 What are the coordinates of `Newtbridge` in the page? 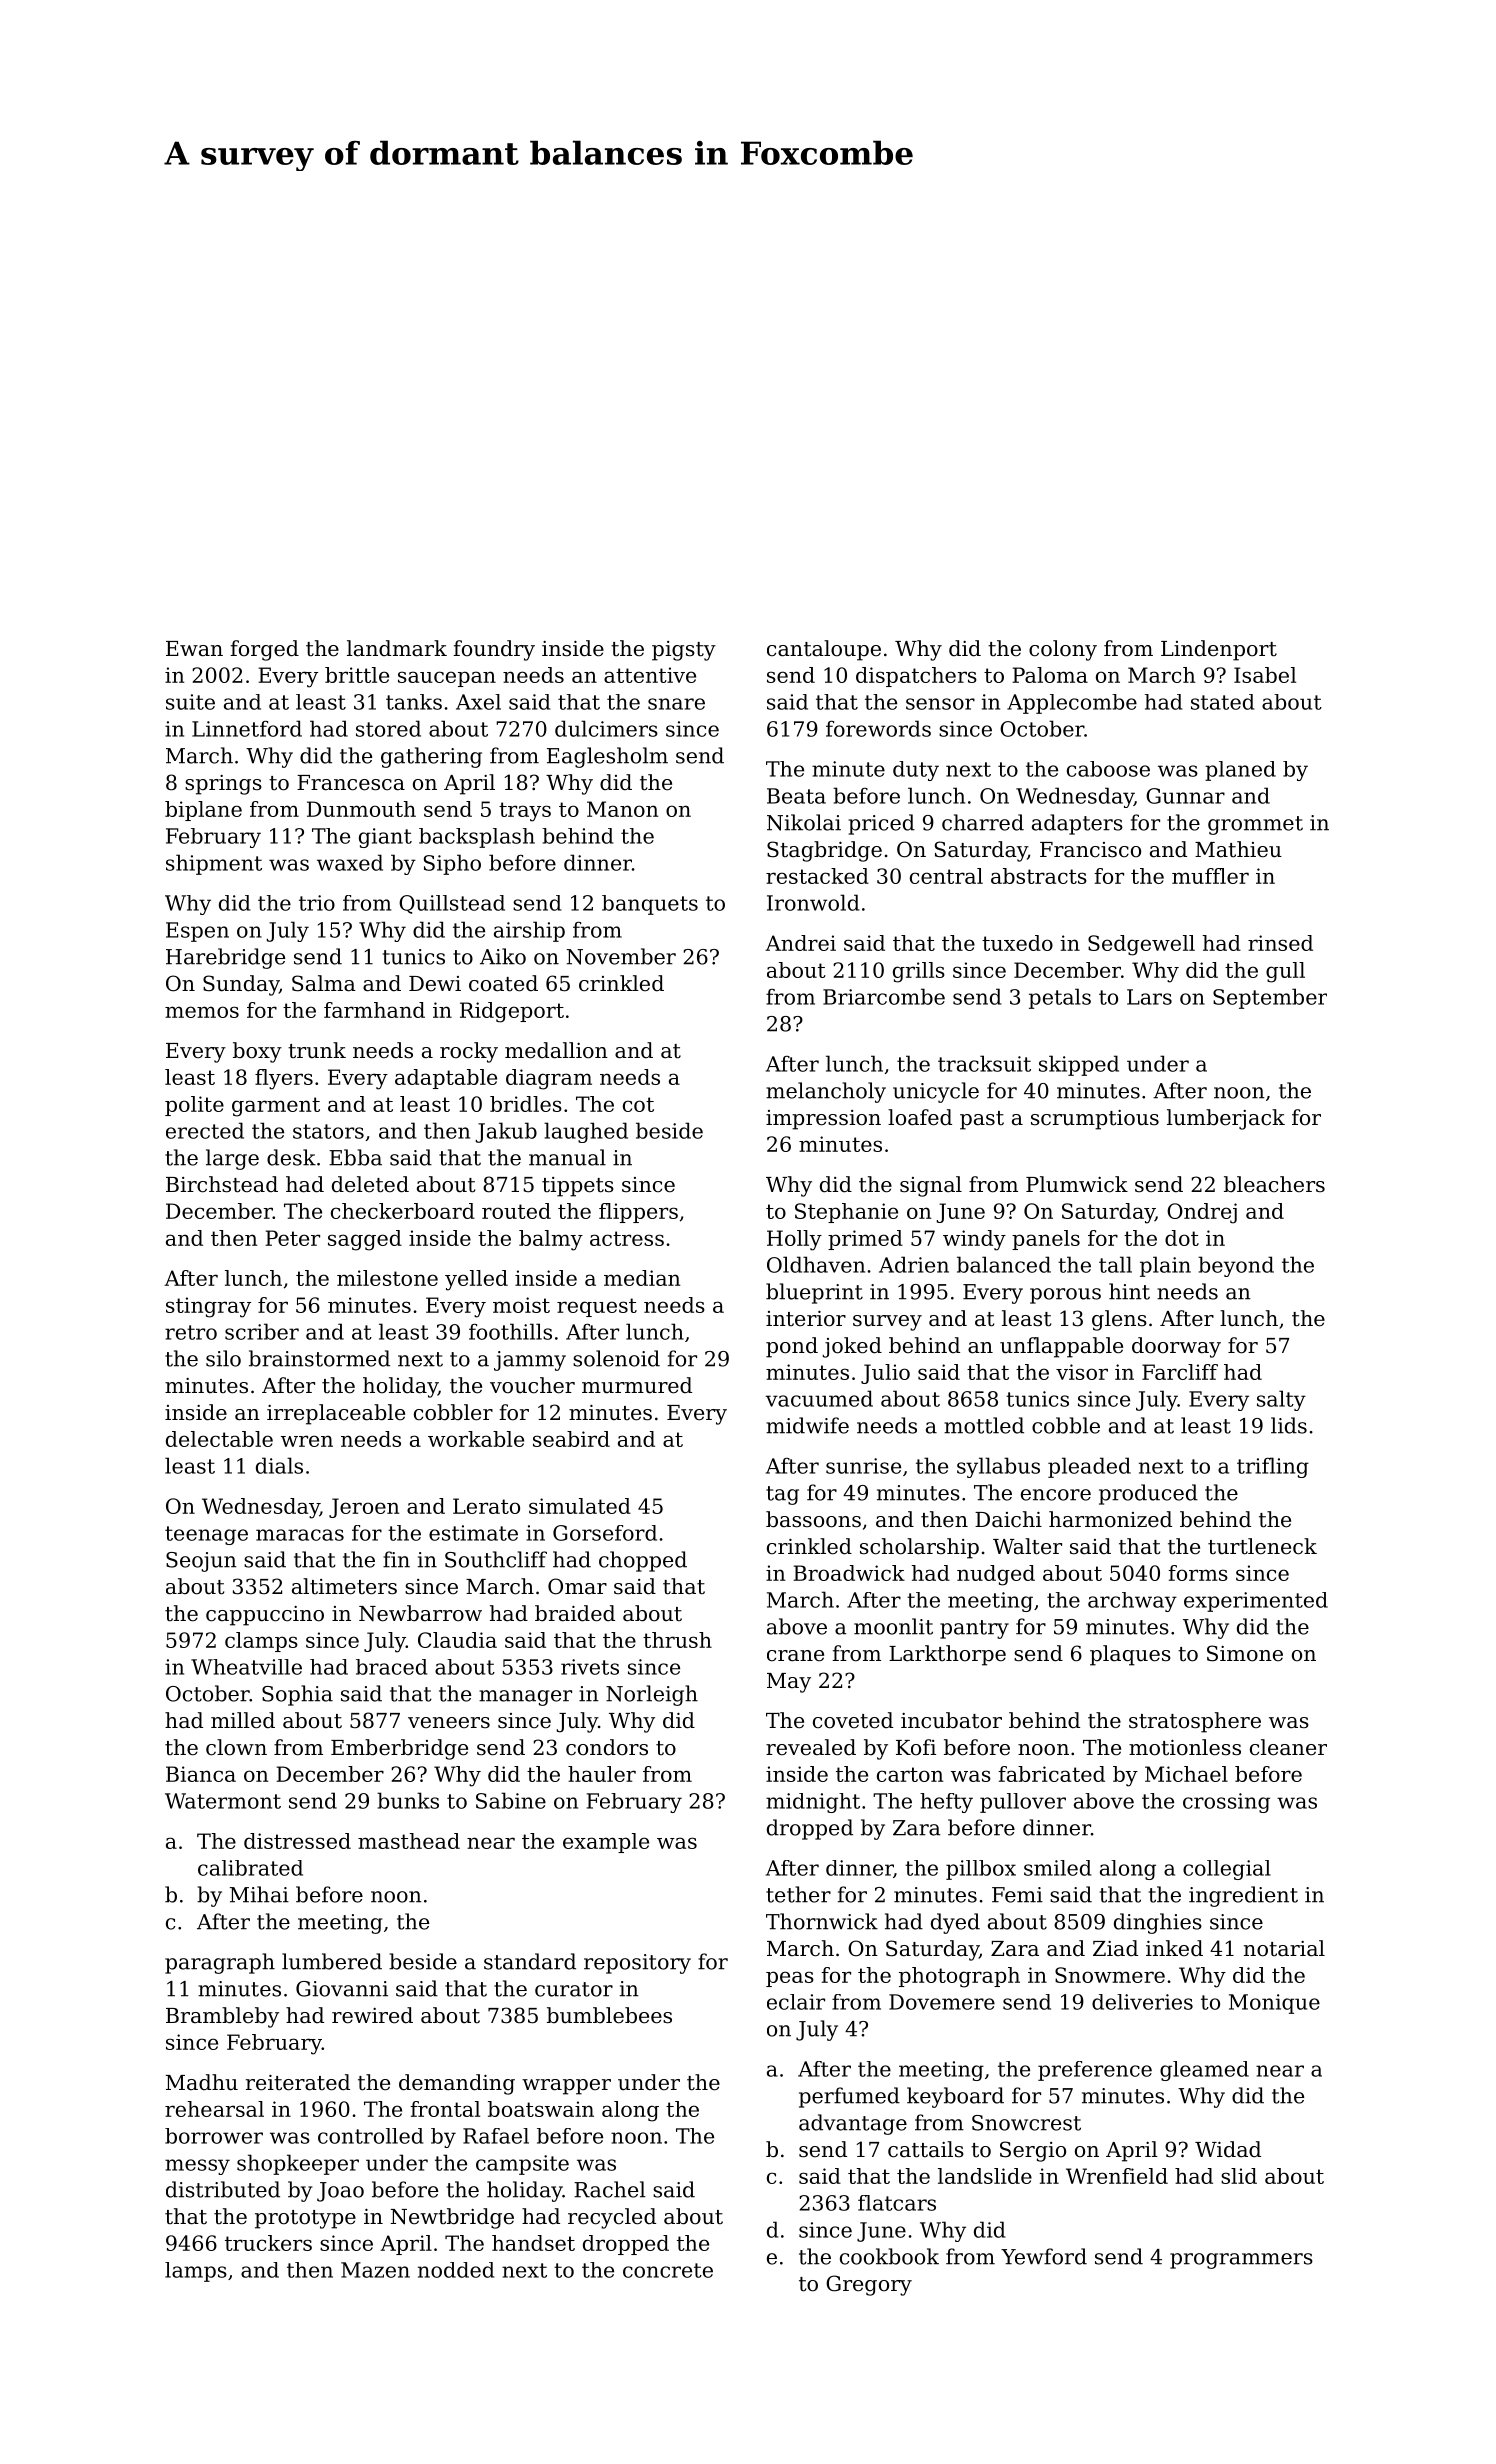 It's located at (452, 2218).
